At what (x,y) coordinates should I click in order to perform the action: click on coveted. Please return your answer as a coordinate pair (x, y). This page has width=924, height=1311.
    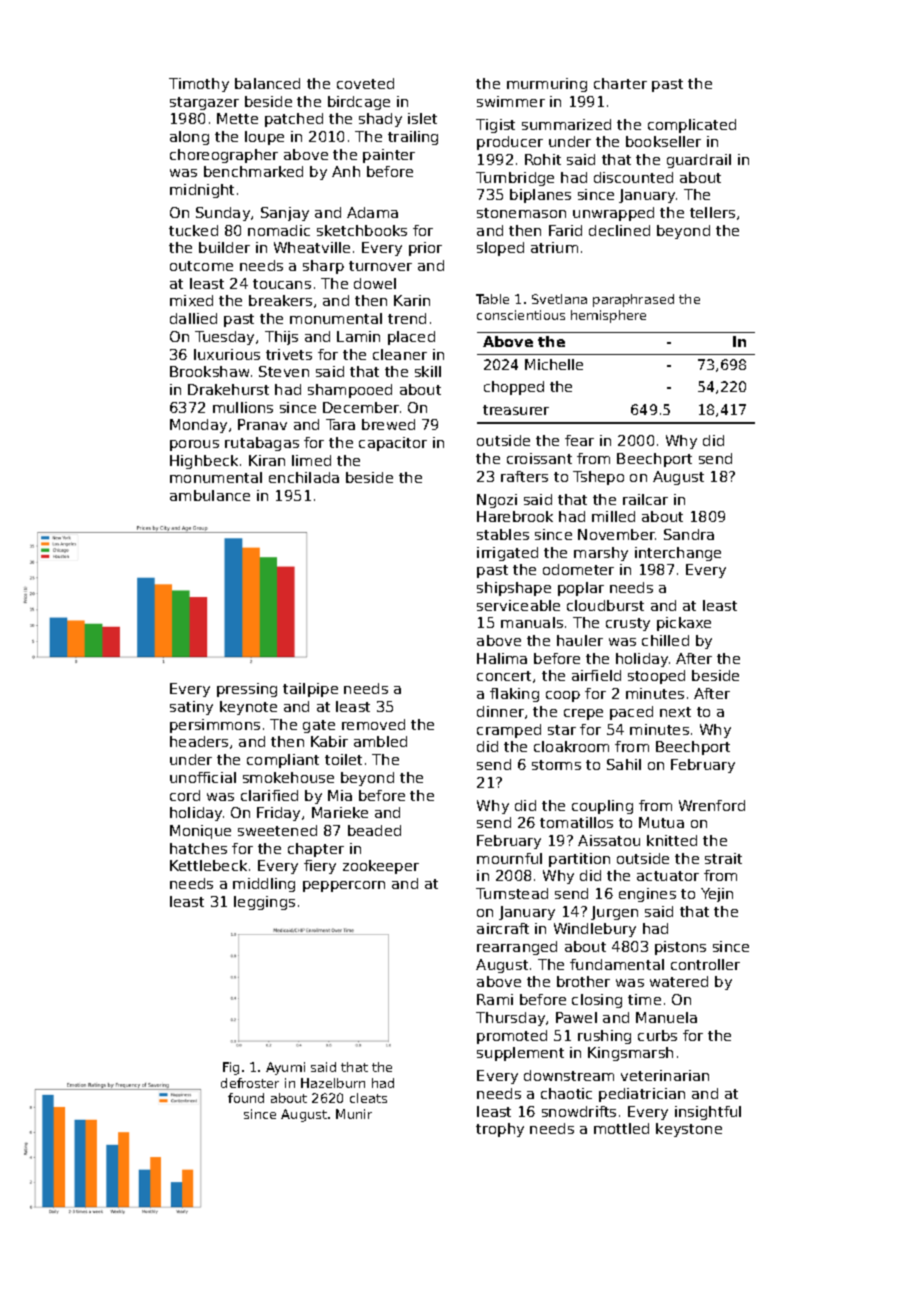
    Looking at the image, I should click on (365, 83).
